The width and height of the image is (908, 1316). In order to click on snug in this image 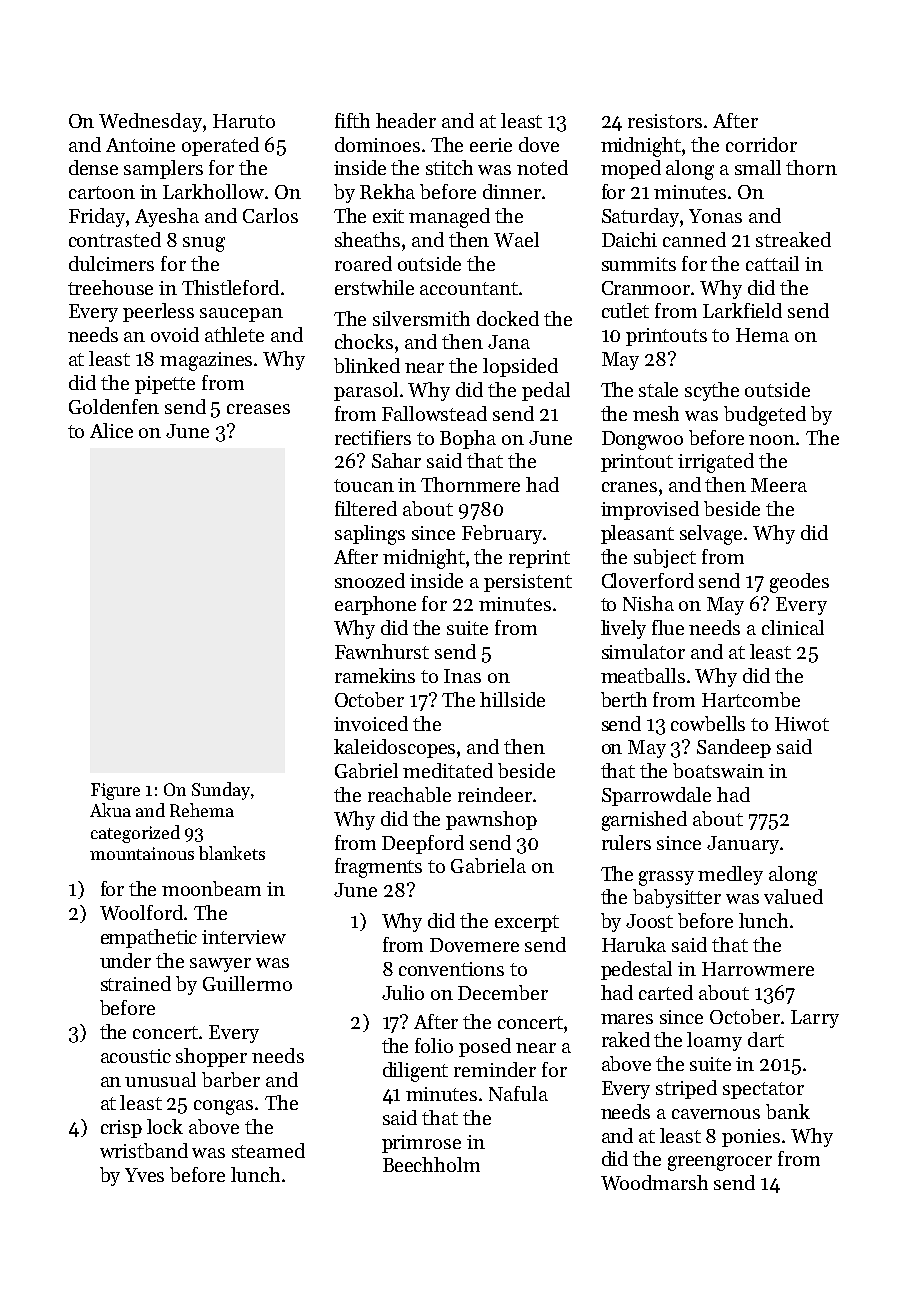, I will do `click(204, 244)`.
